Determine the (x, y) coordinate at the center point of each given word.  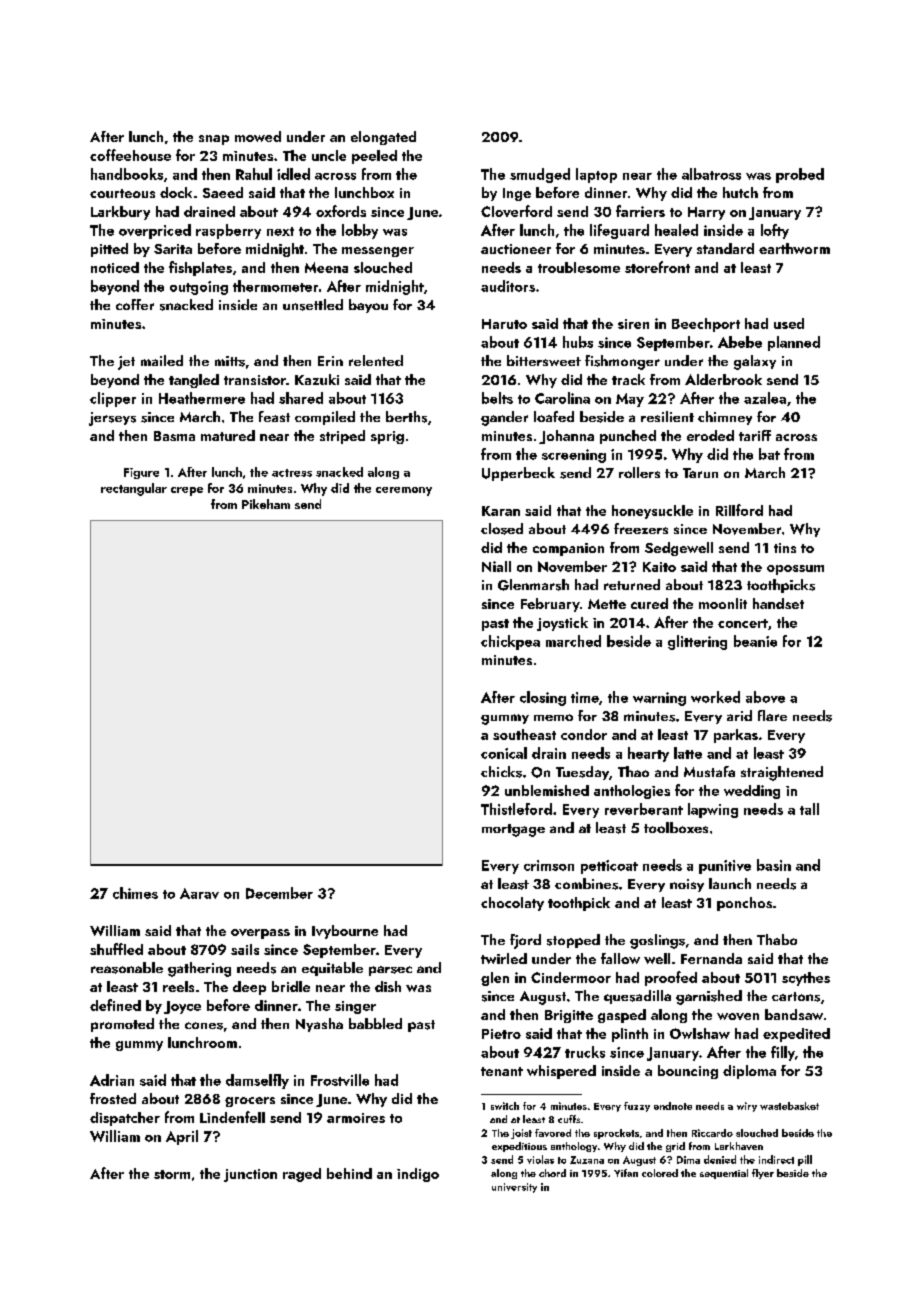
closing (543, 698)
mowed (258, 136)
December (279, 893)
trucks (585, 1052)
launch (730, 883)
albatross (711, 174)
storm (172, 1174)
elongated (383, 138)
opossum (795, 570)
